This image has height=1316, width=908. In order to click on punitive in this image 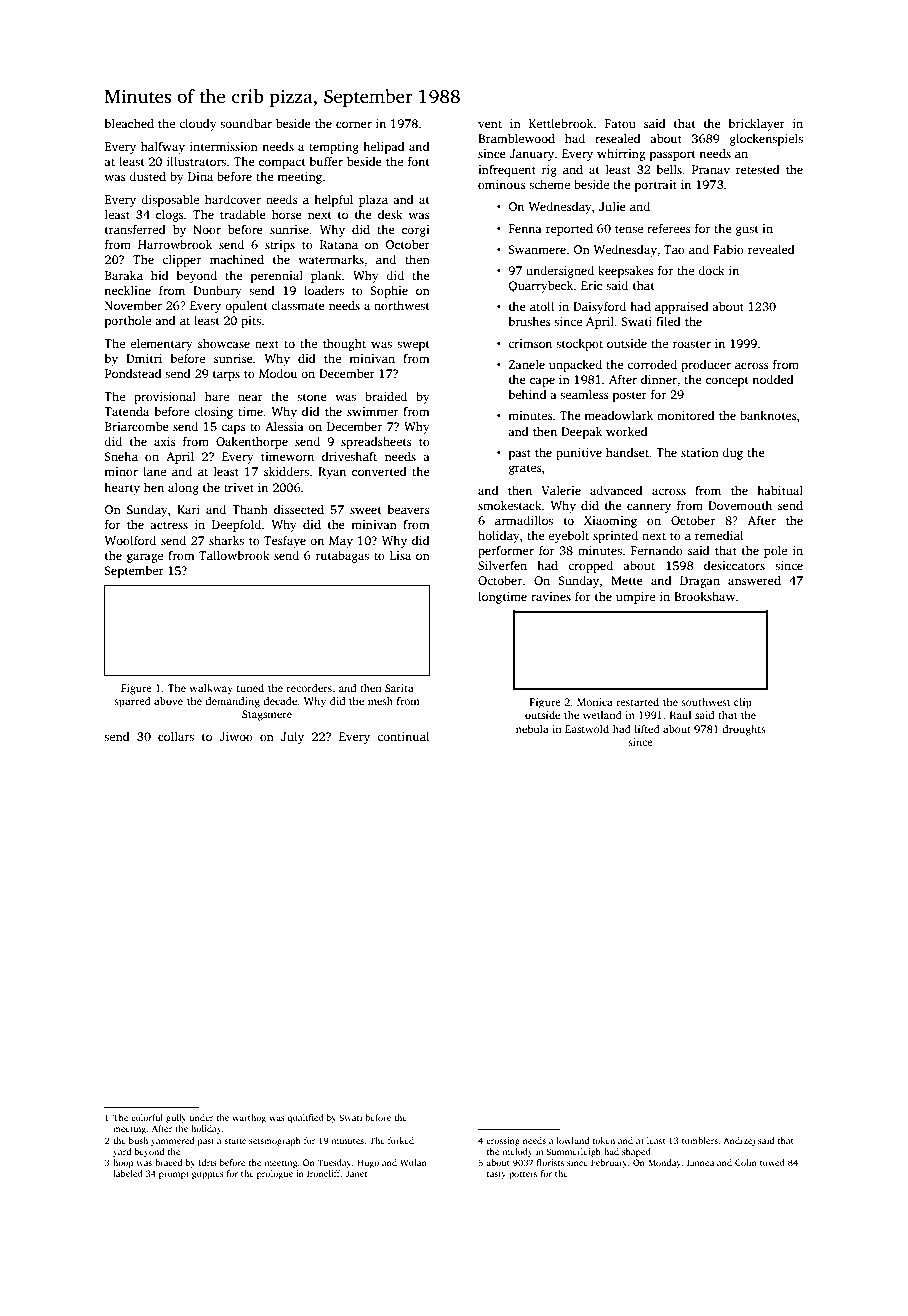, I will do `click(579, 454)`.
